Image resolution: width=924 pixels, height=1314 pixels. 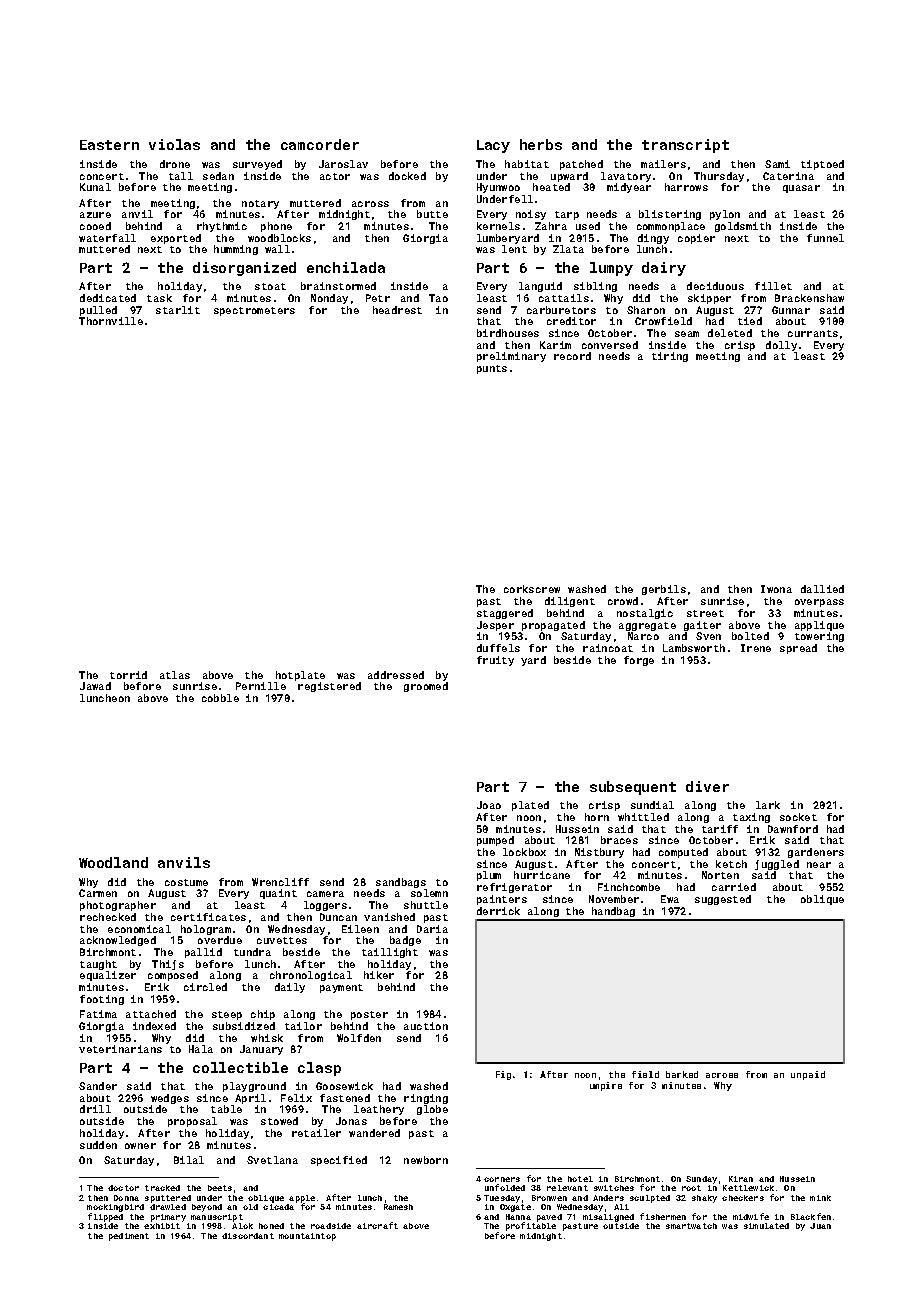 I want to click on transcript, so click(x=685, y=146).
